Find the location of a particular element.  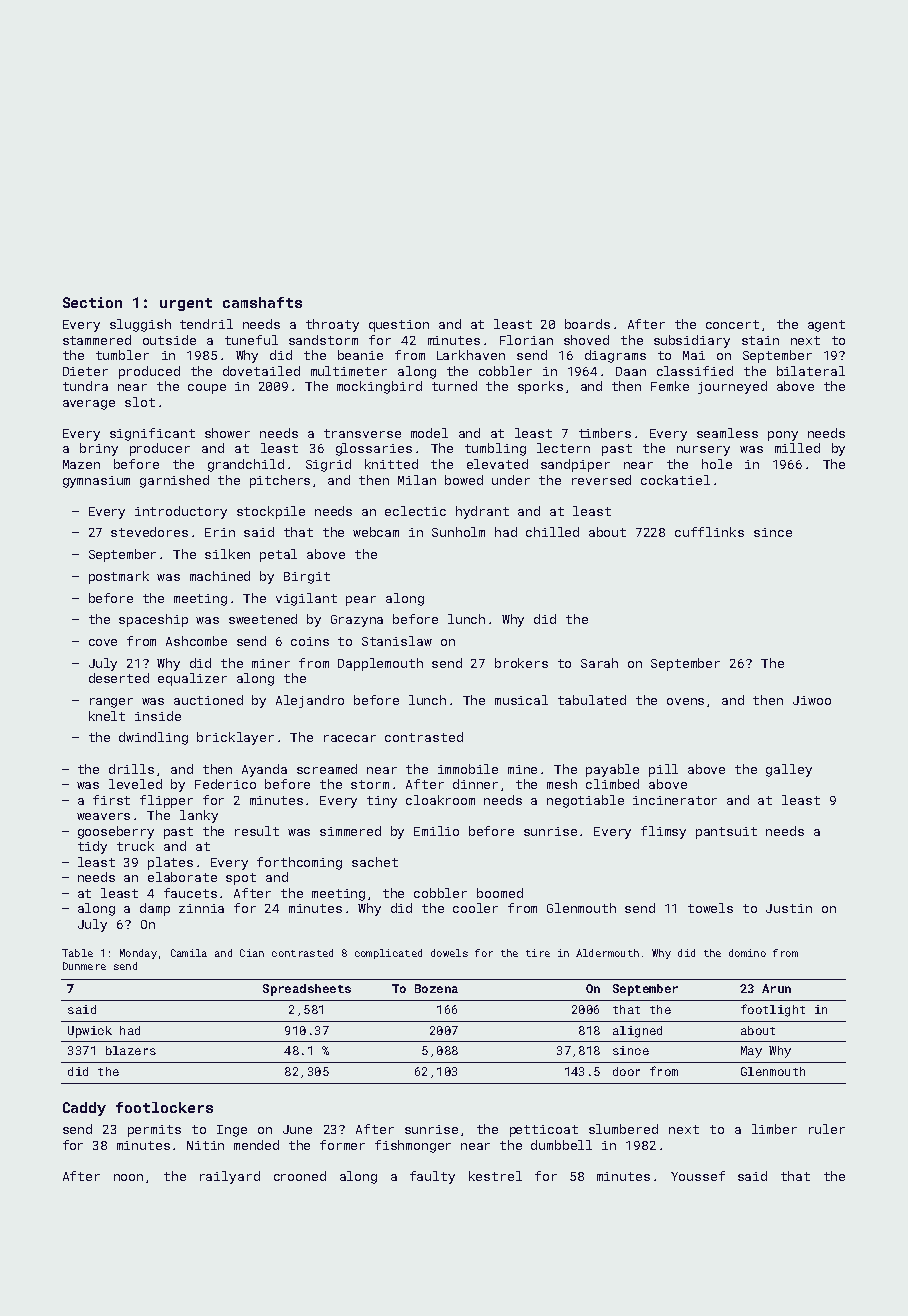

agent is located at coordinates (826, 326).
